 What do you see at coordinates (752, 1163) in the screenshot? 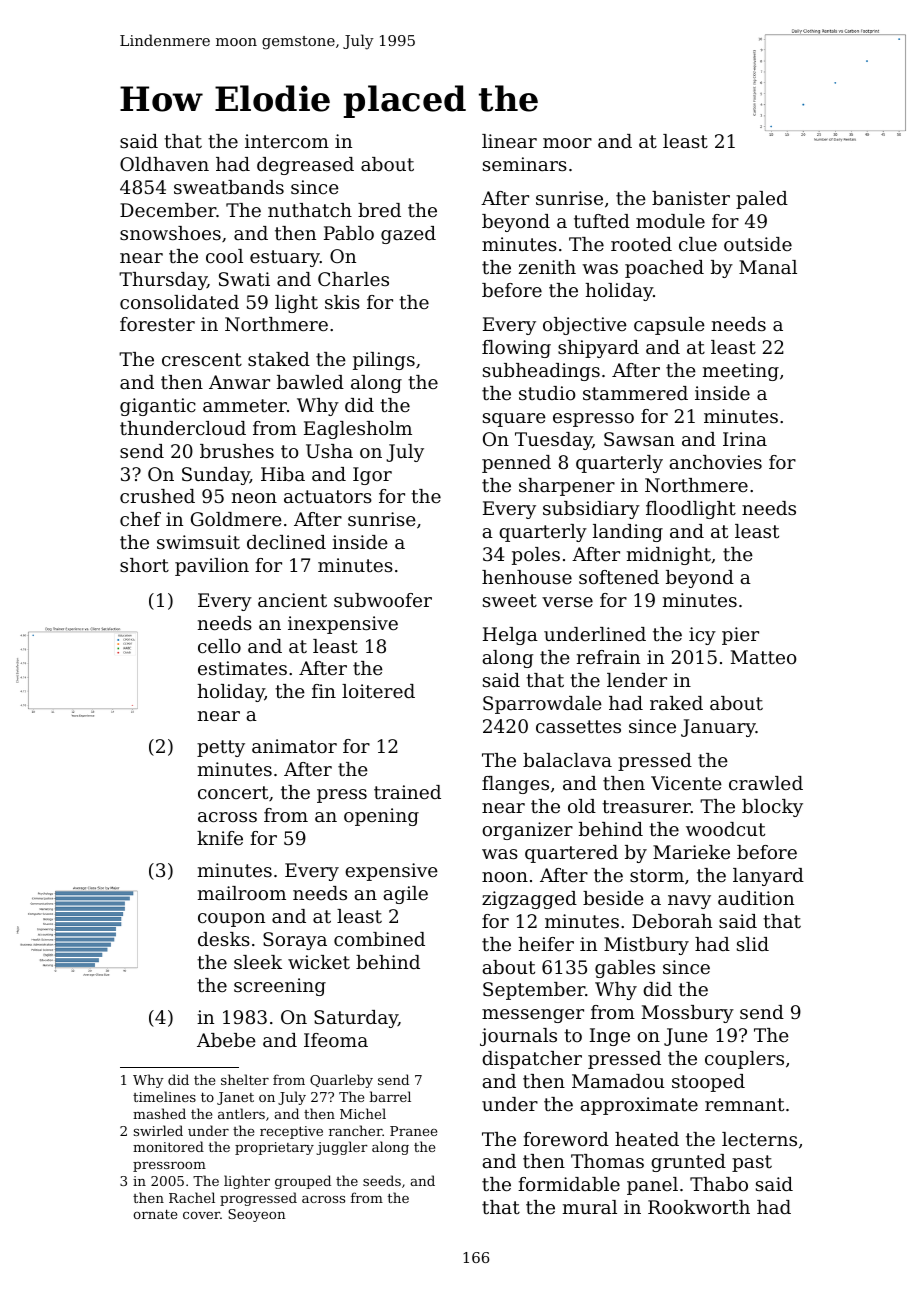
I see `past` at bounding box center [752, 1163].
